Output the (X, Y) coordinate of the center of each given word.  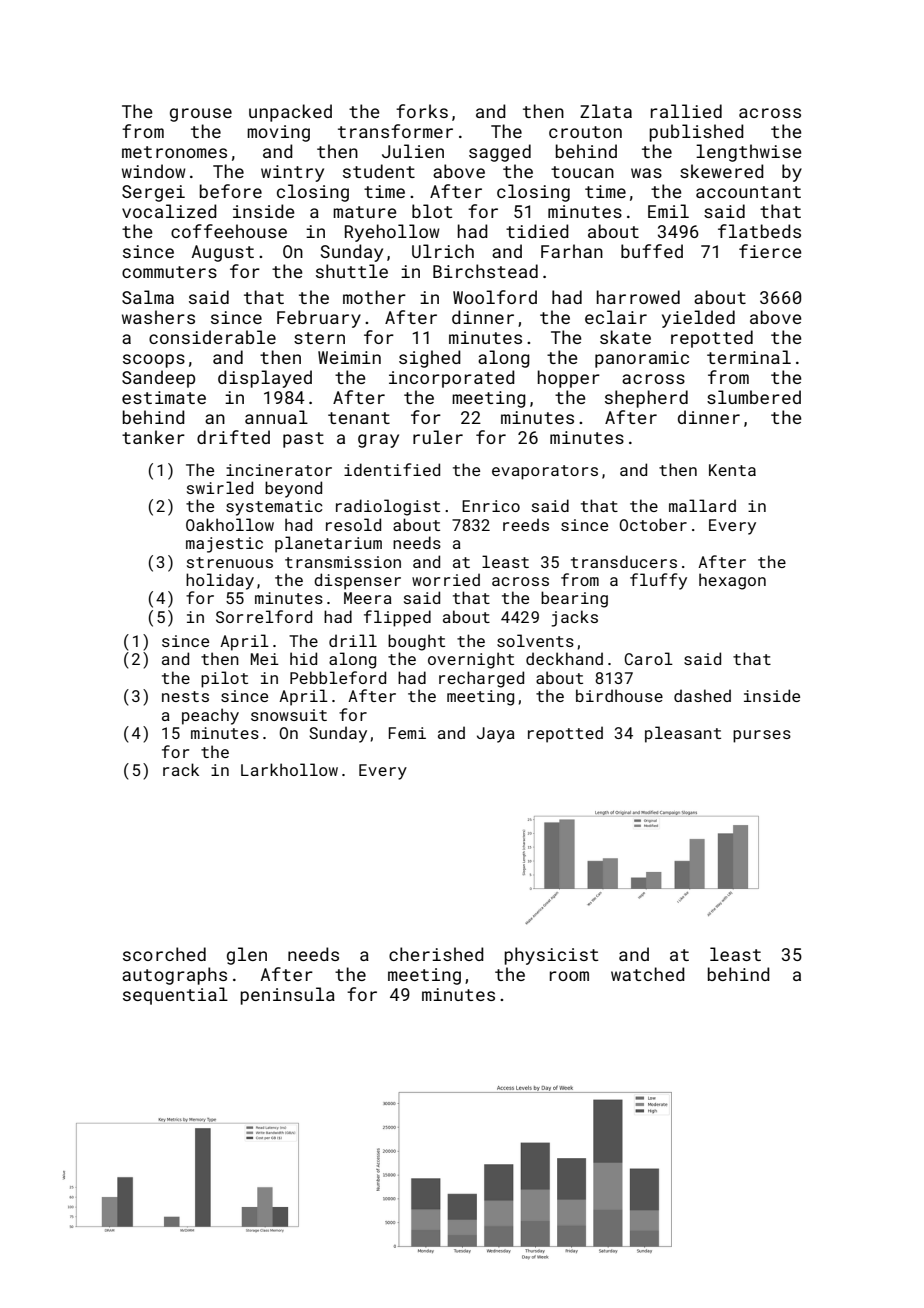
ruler (438, 437)
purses (762, 736)
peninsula (287, 996)
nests (185, 696)
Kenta (732, 470)
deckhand (564, 658)
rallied (686, 111)
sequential (175, 996)
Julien (413, 151)
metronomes (174, 152)
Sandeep (158, 379)
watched (648, 974)
